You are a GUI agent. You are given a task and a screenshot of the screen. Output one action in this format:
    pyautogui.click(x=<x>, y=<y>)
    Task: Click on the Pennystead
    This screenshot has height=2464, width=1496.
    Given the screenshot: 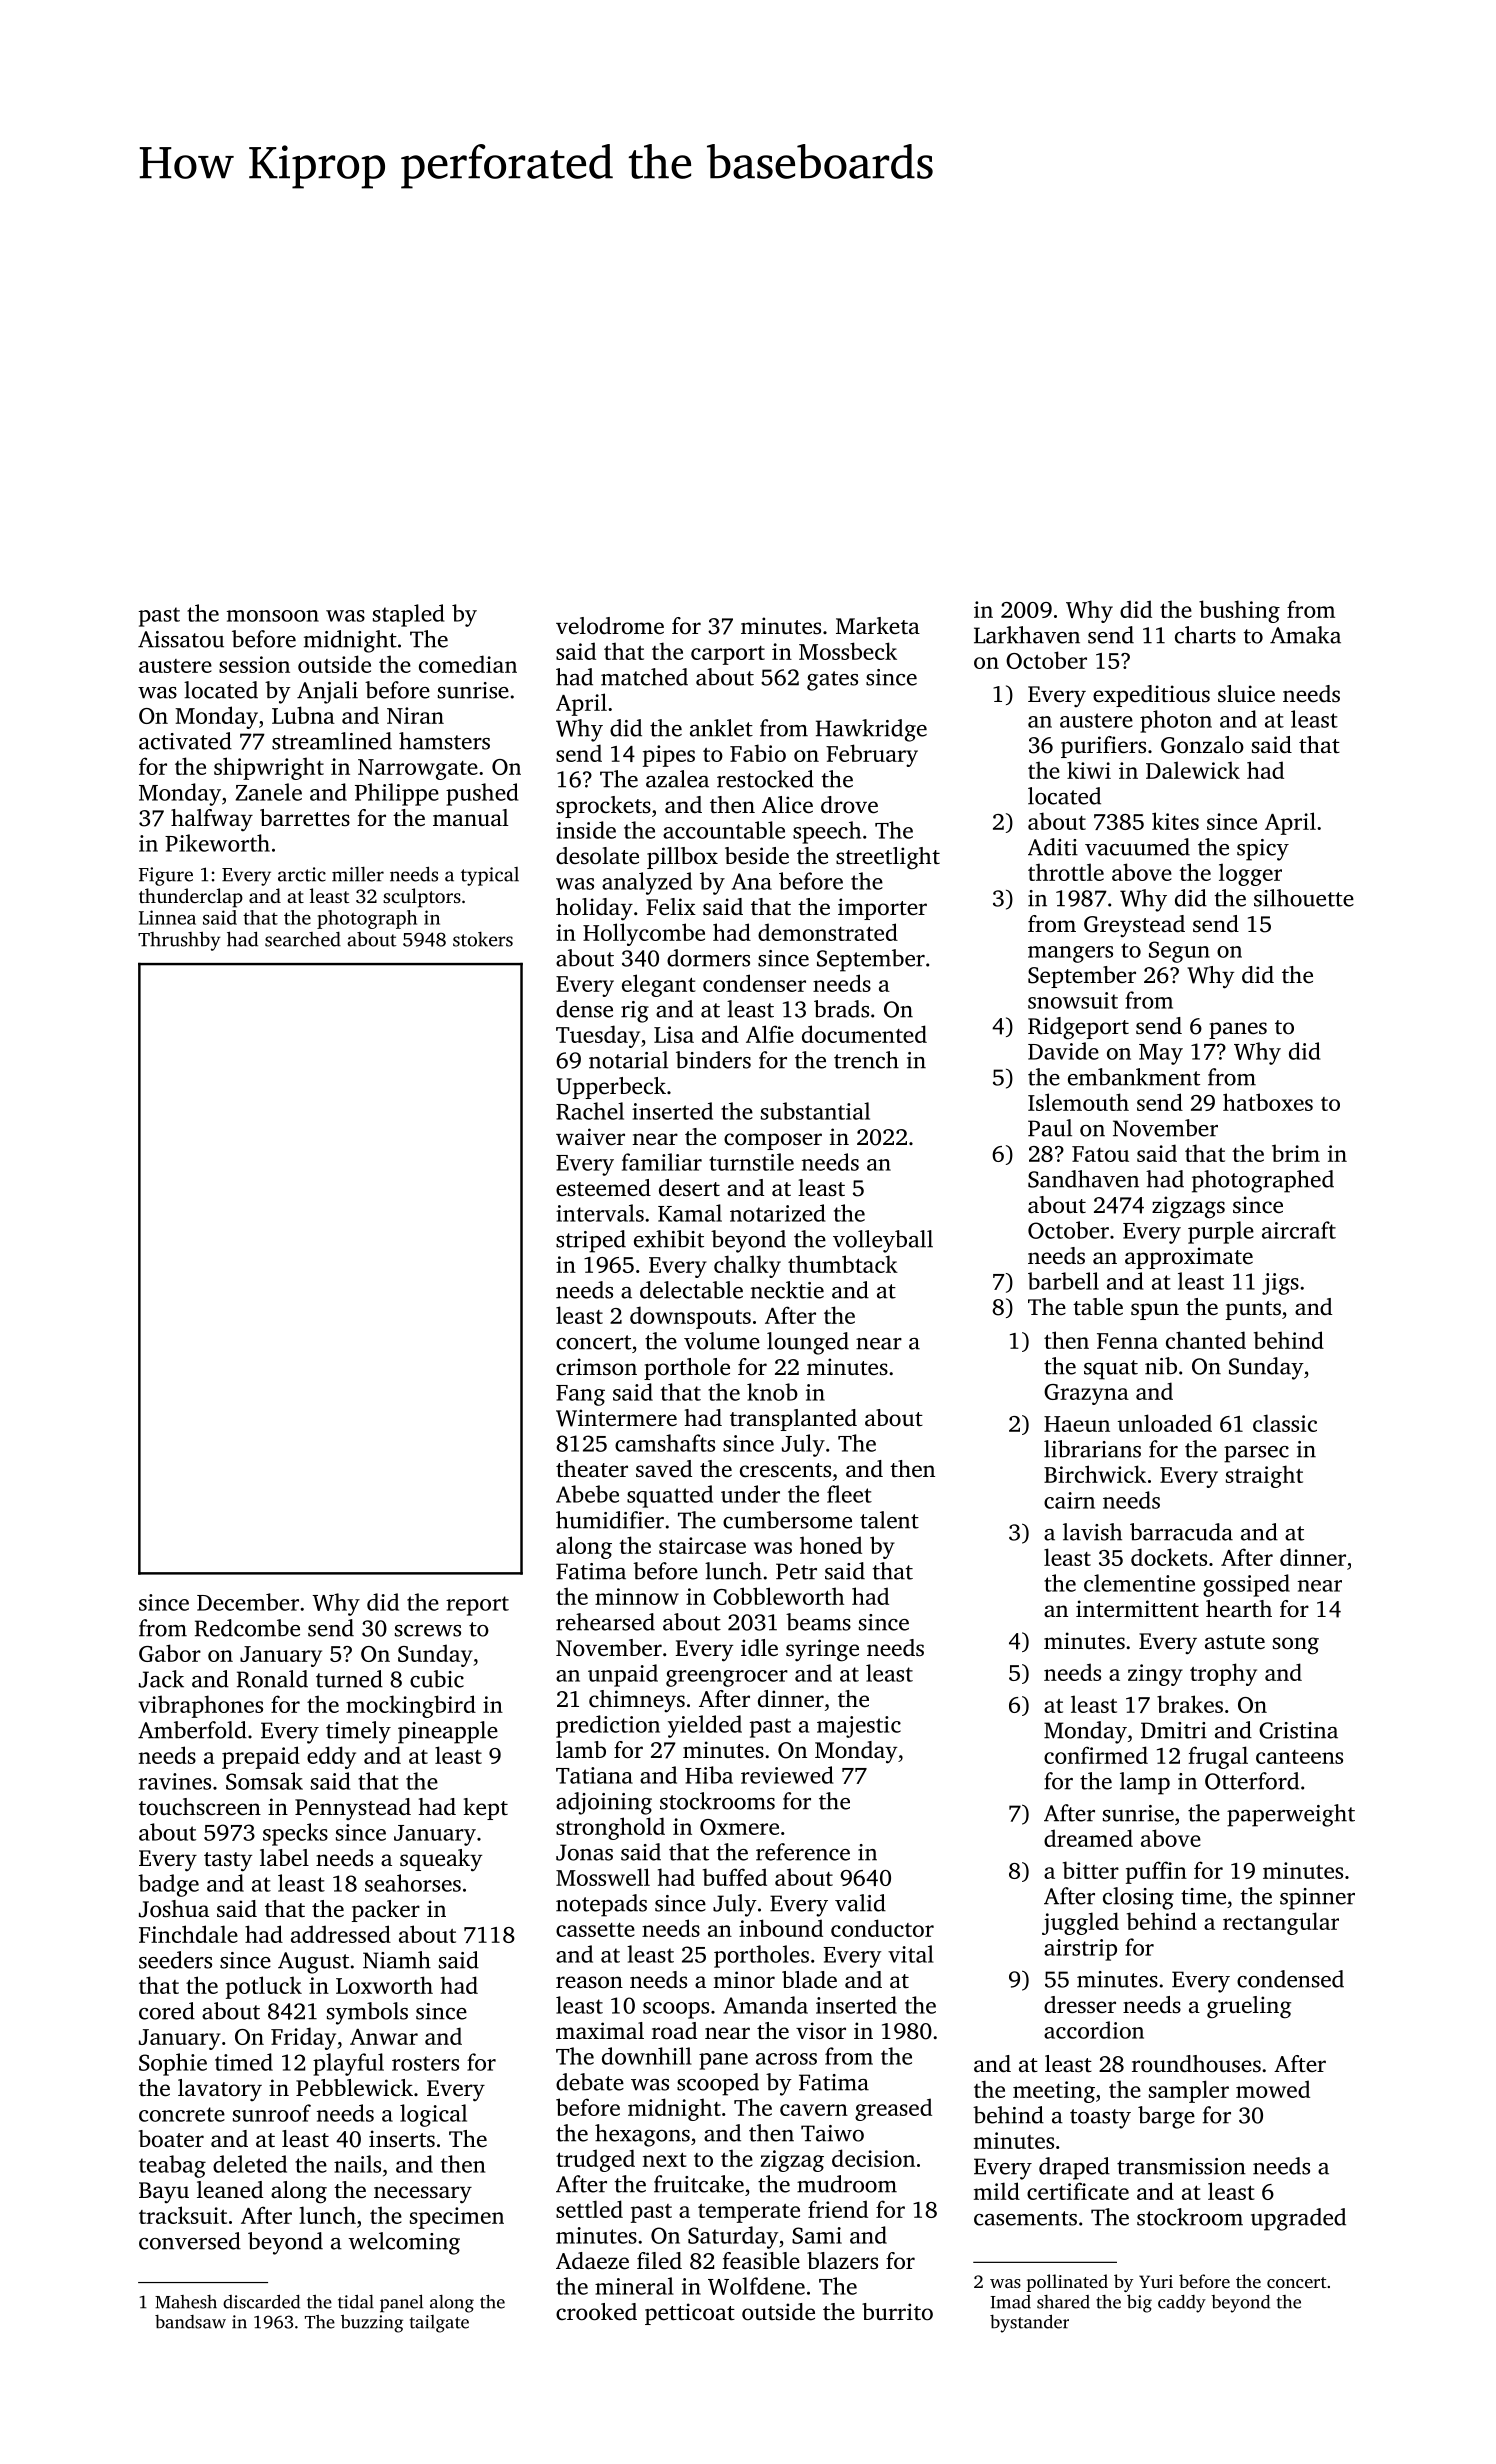 What is the action you would take?
    pyautogui.click(x=353, y=1809)
